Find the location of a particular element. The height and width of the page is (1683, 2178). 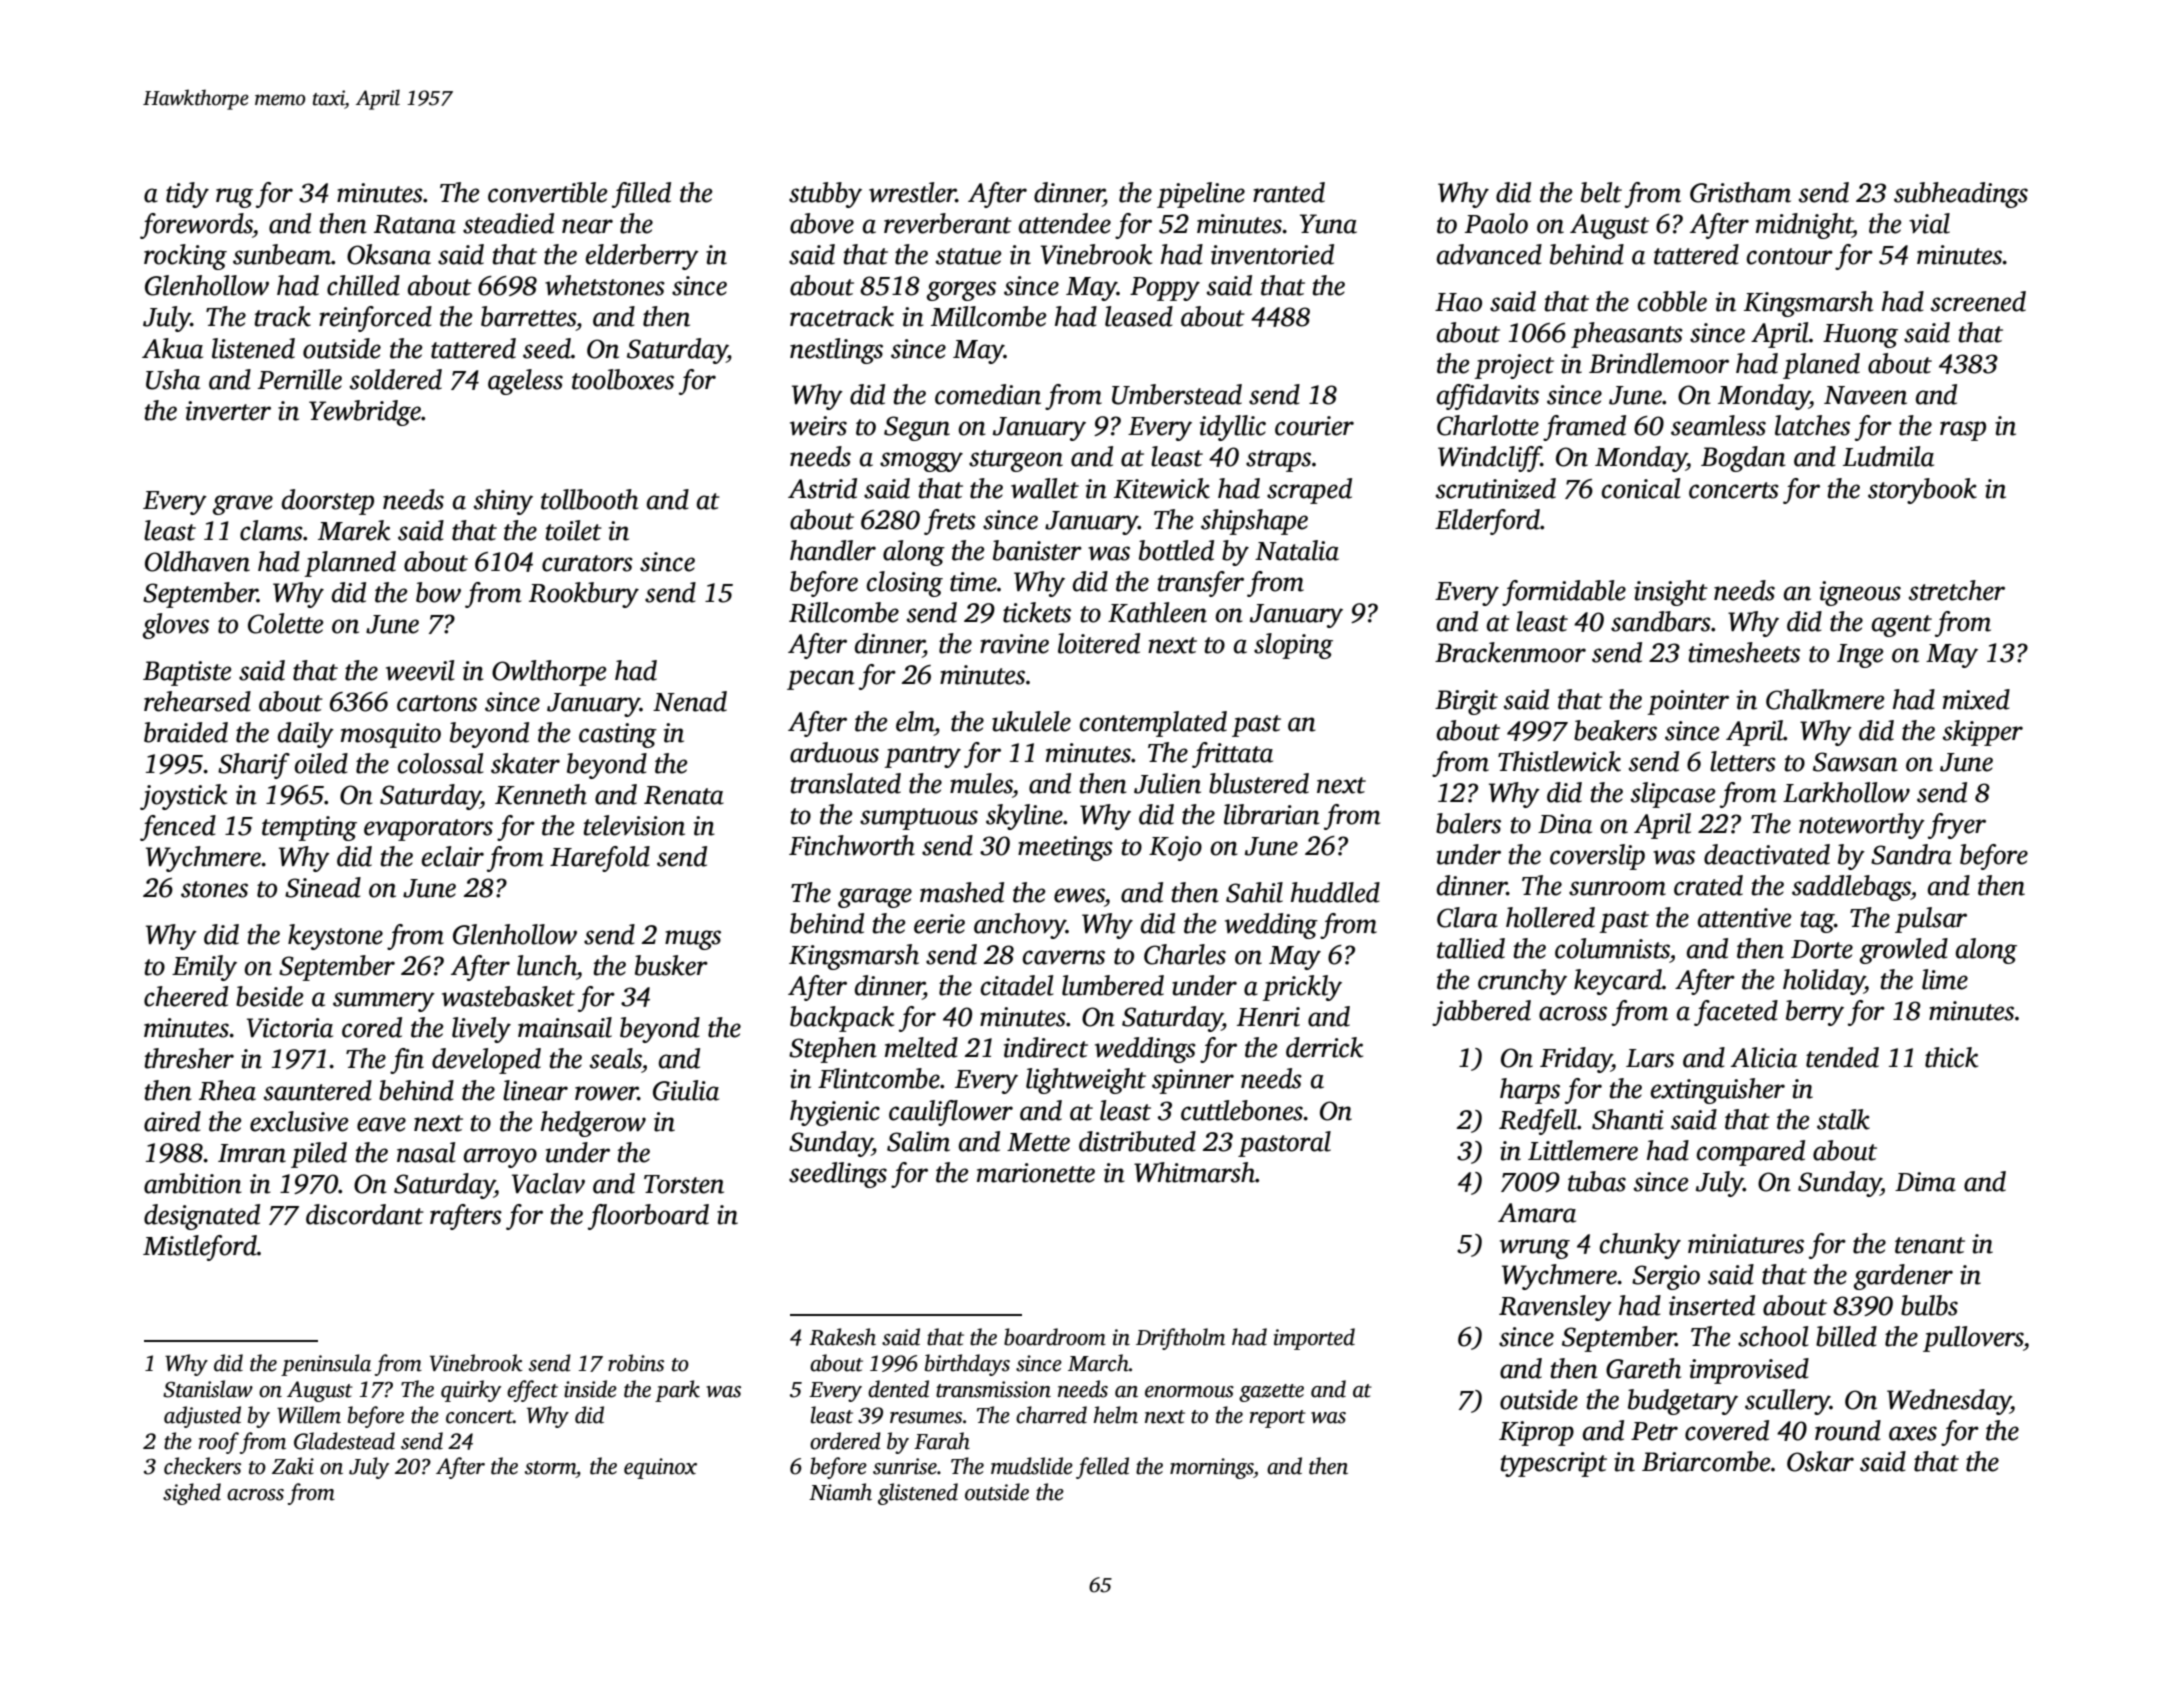

peninsula is located at coordinates (326, 1365).
